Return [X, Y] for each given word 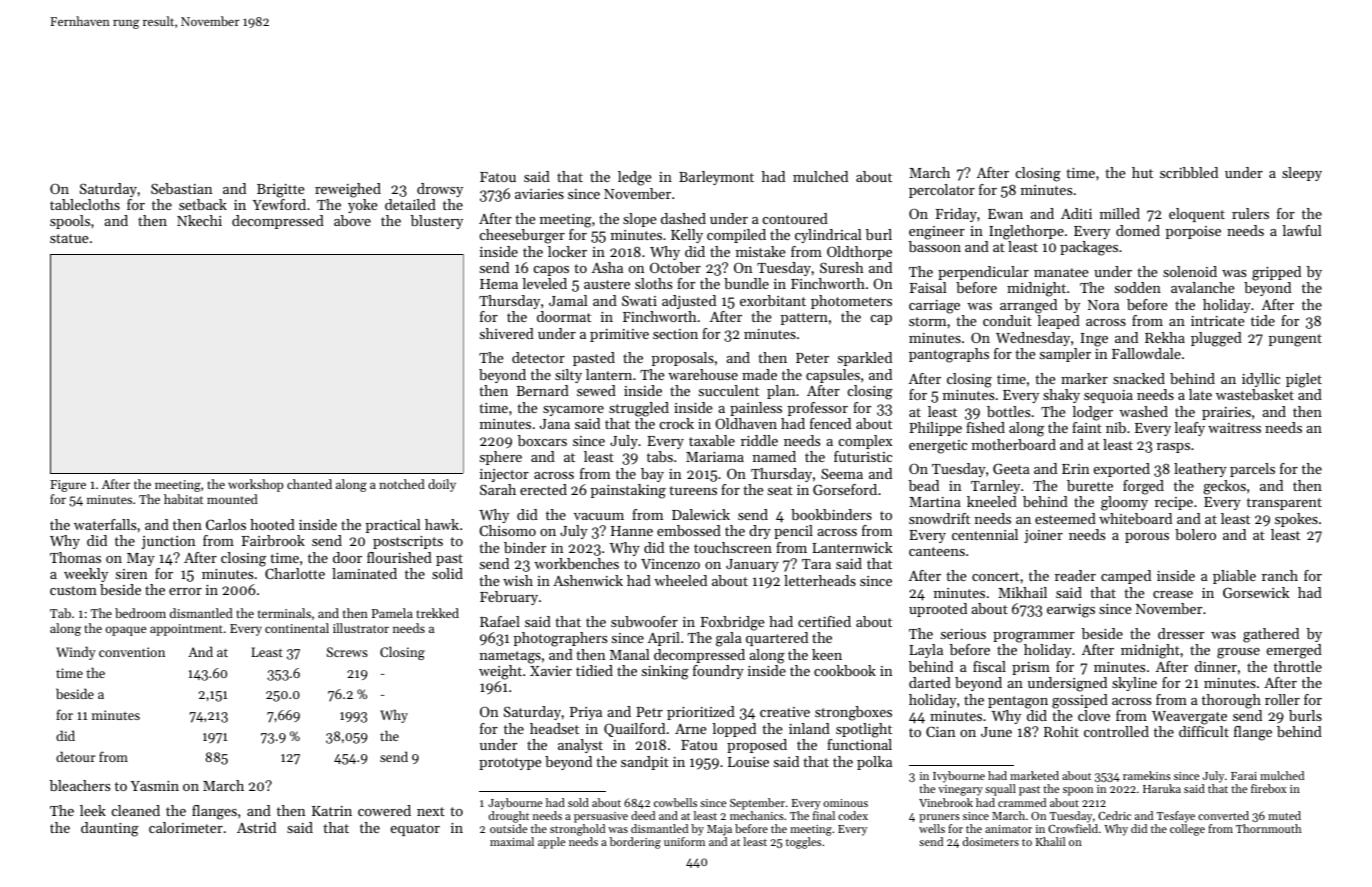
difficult [1204, 731]
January [752, 565]
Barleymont [716, 178]
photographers [560, 639]
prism [1031, 668]
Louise [748, 762]
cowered [384, 810]
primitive [619, 335]
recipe [1174, 503]
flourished [399, 557]
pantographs [949, 355]
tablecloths [85, 204]
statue [69, 238]
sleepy [1302, 174]
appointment [186, 630]
